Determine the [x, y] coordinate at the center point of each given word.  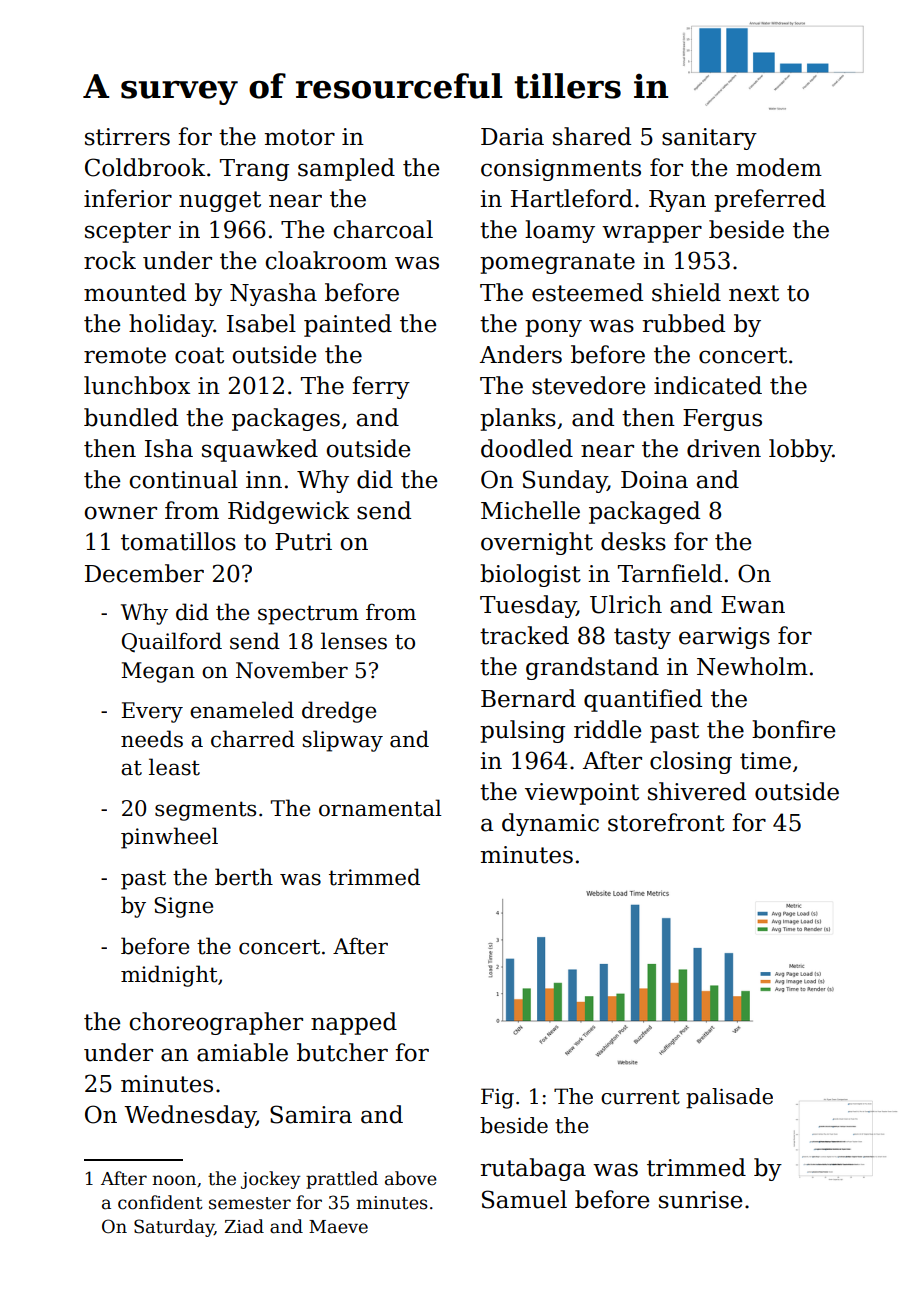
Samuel [524, 1199]
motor [300, 137]
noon [174, 1180]
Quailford [172, 642]
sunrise [700, 1200]
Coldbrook [145, 167]
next [754, 293]
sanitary [709, 139]
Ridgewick [289, 512]
